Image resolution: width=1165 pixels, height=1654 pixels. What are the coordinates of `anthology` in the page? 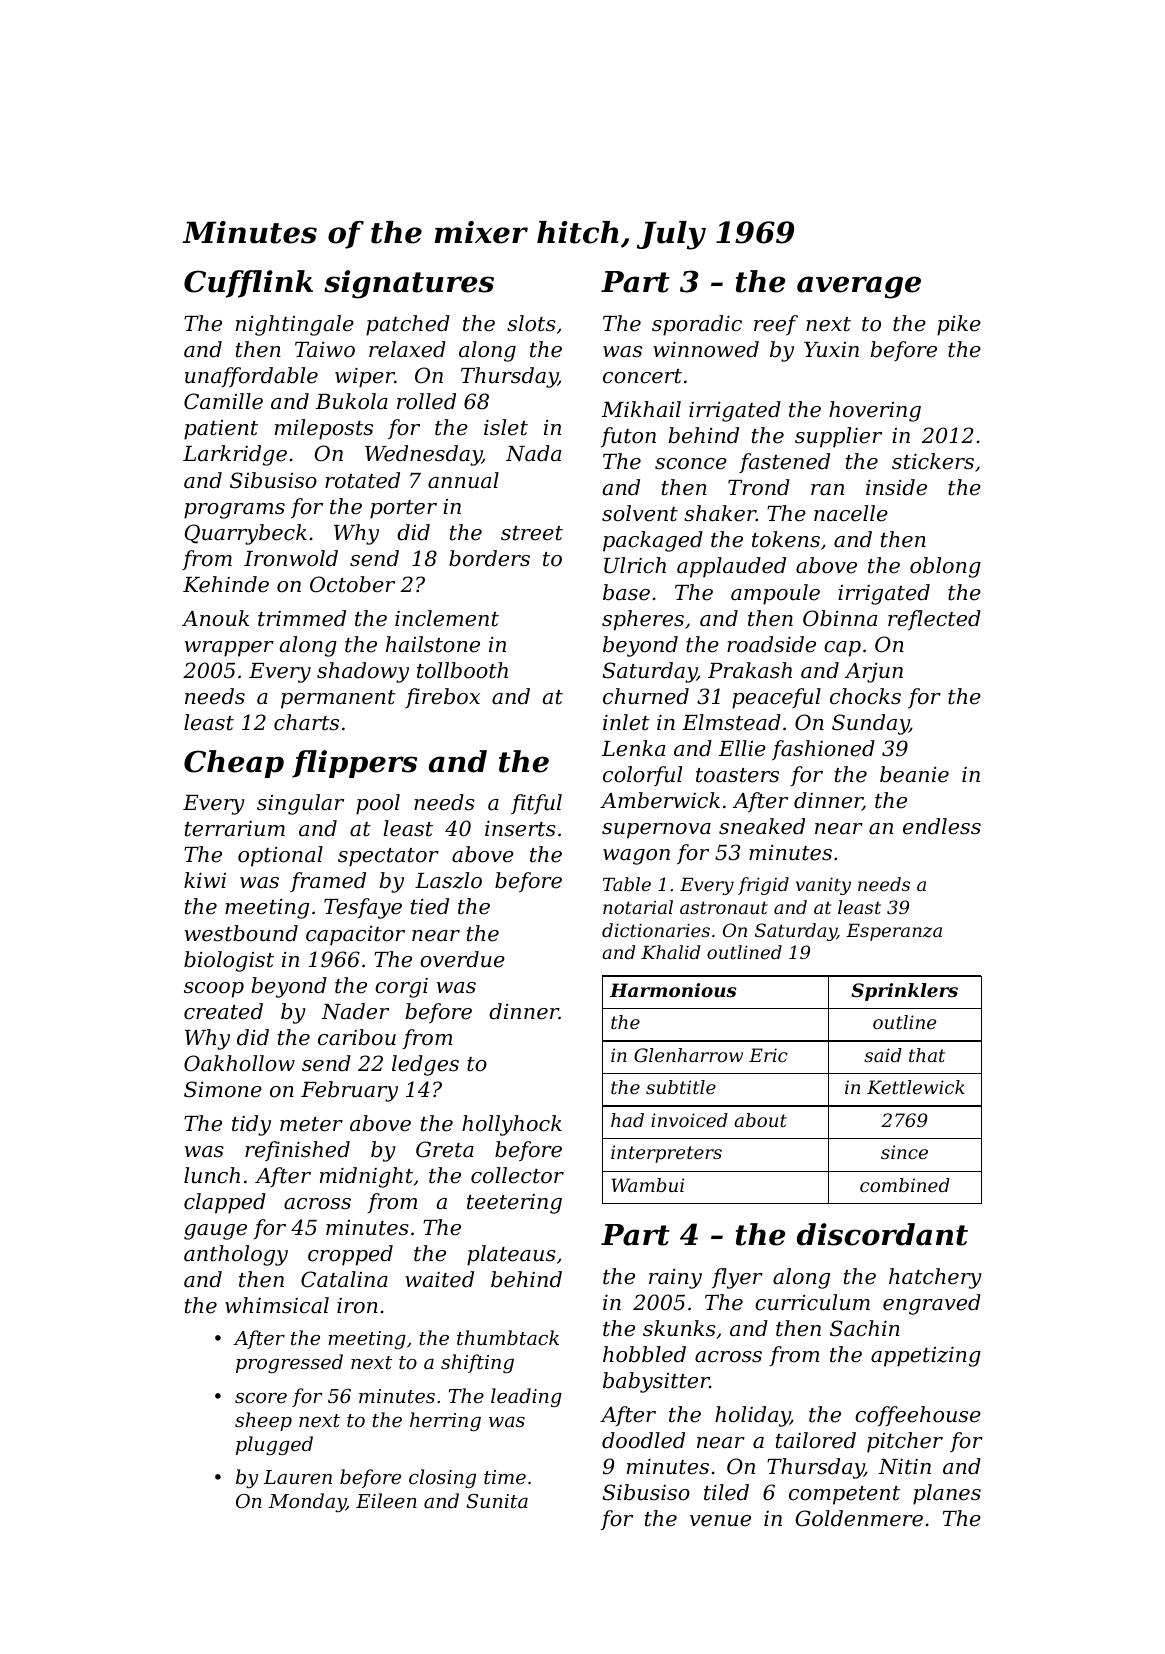 It's located at (236, 1255).
